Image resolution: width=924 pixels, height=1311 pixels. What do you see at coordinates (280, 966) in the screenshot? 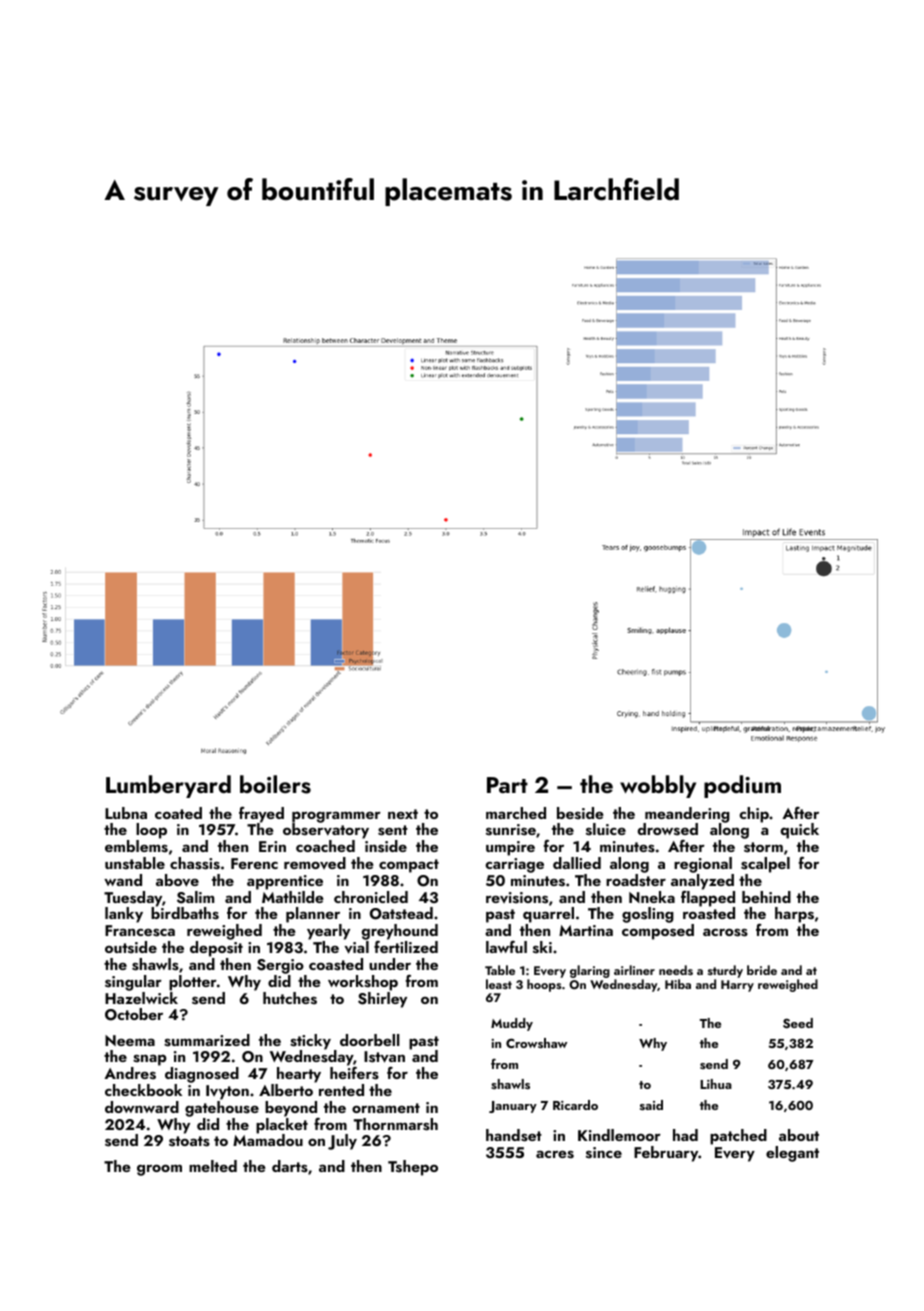
I see `Sergio` at bounding box center [280, 966].
